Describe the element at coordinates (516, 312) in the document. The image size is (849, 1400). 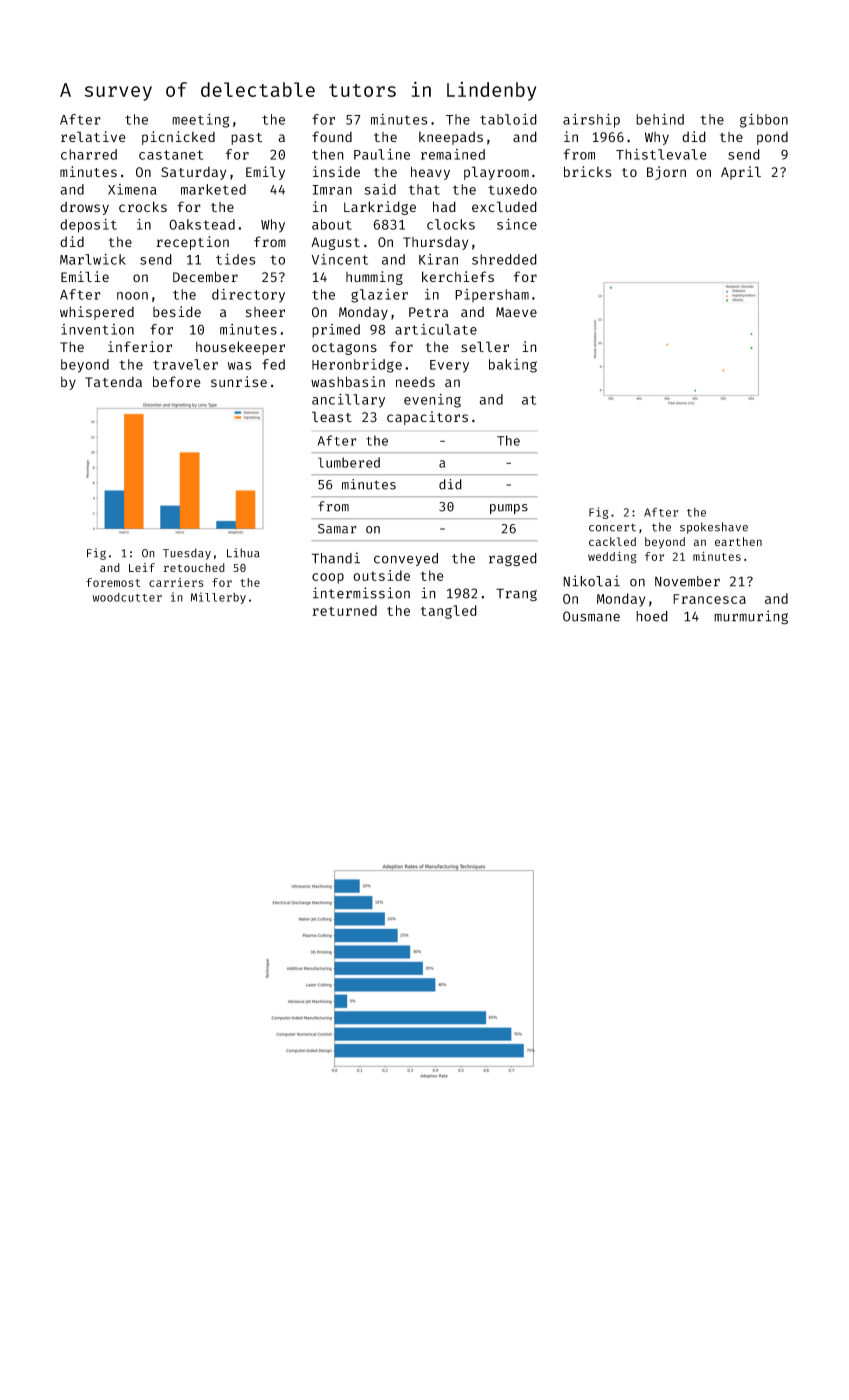
I see `Maeve` at that location.
